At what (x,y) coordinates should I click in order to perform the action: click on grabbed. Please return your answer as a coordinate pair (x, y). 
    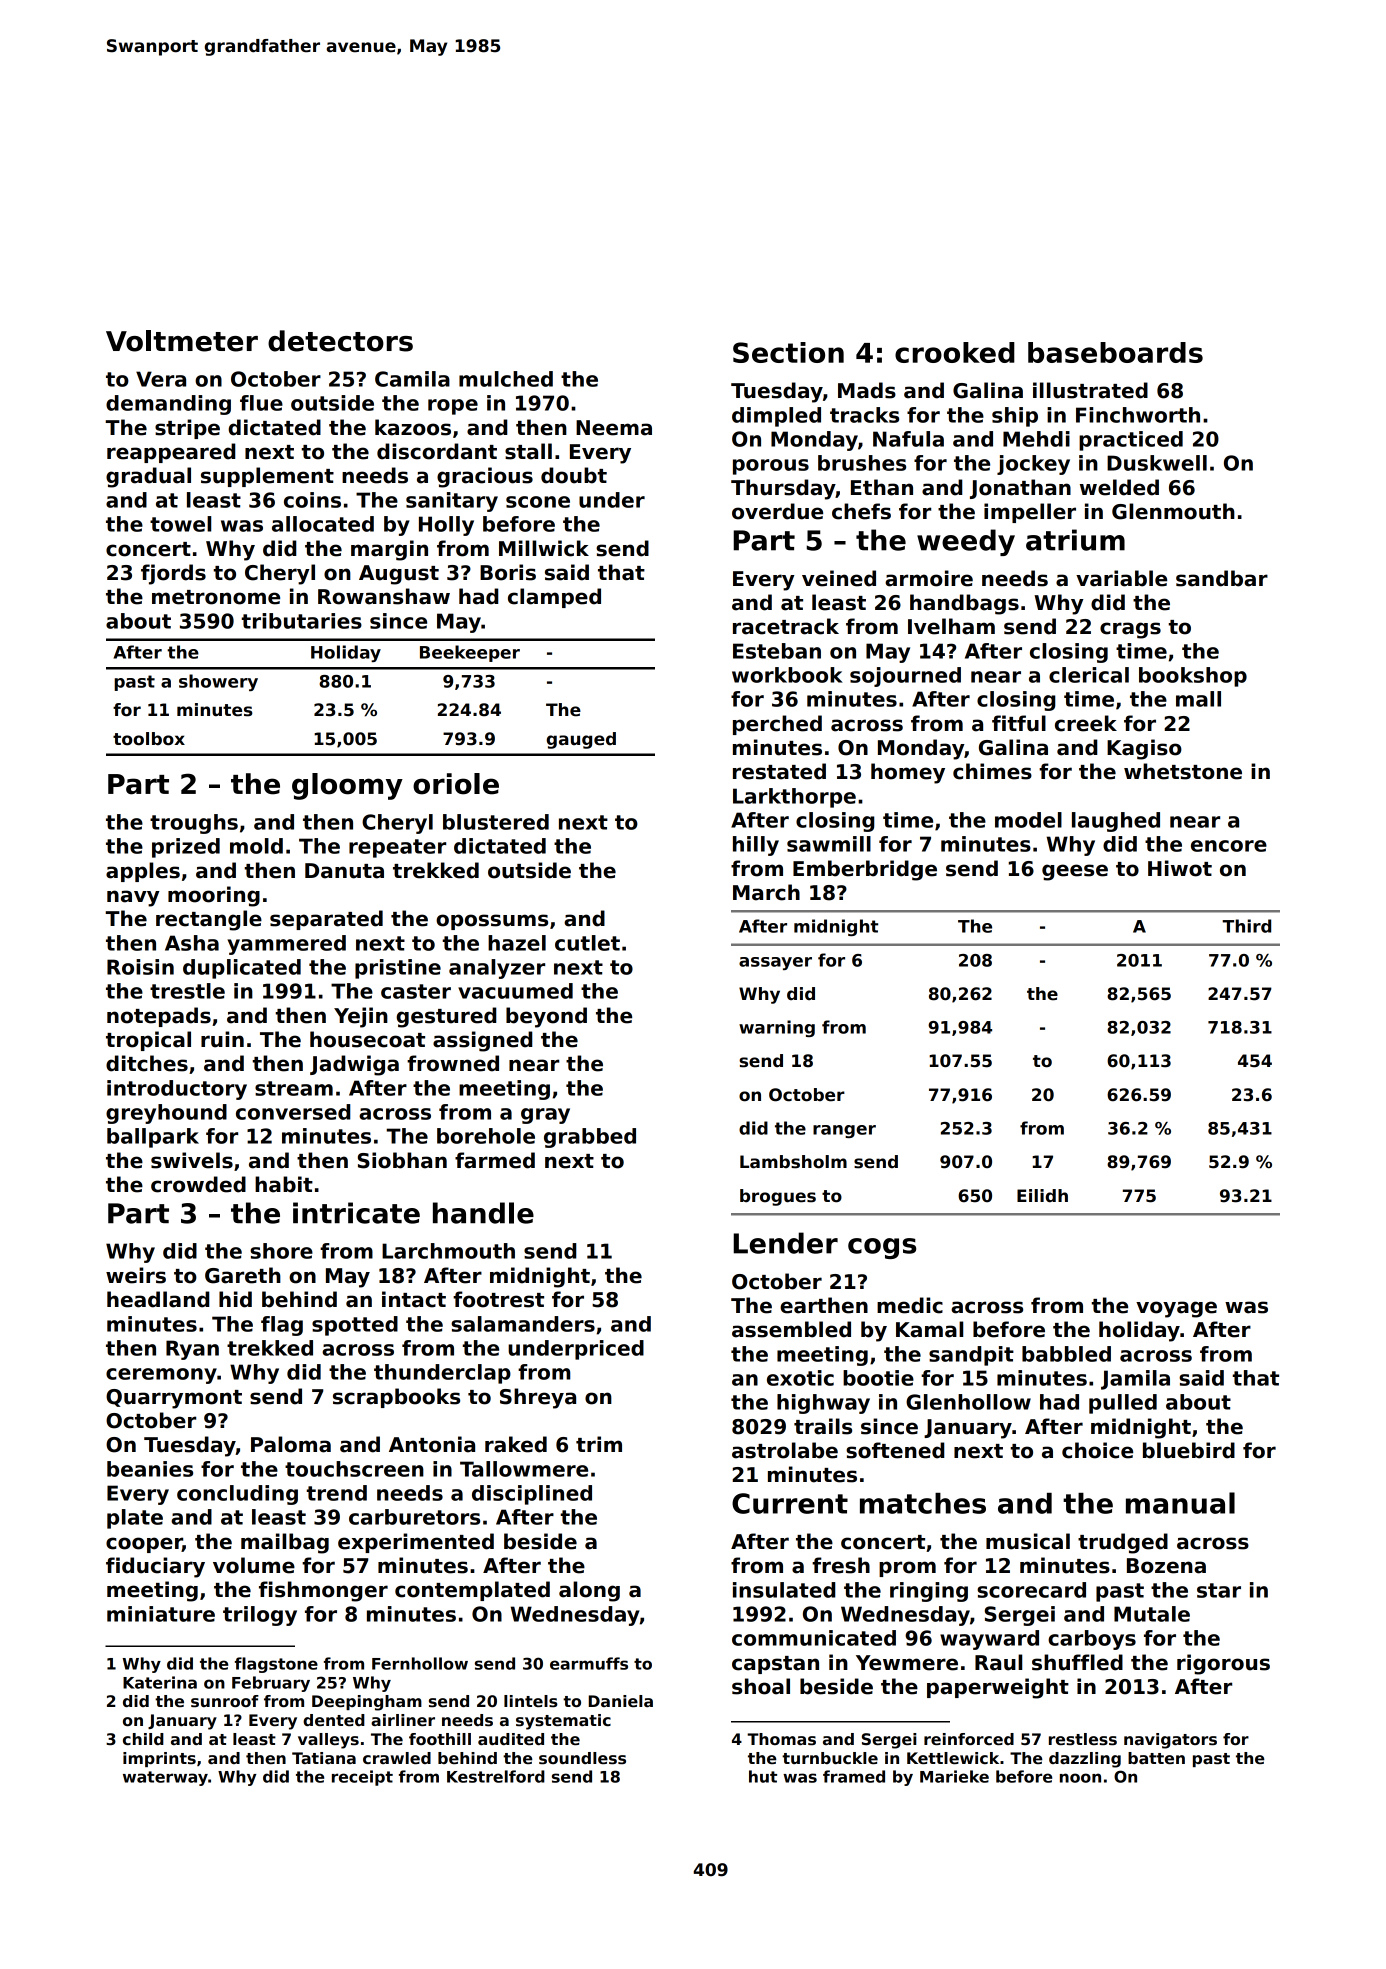
    Looking at the image, I should click on (590, 1138).
